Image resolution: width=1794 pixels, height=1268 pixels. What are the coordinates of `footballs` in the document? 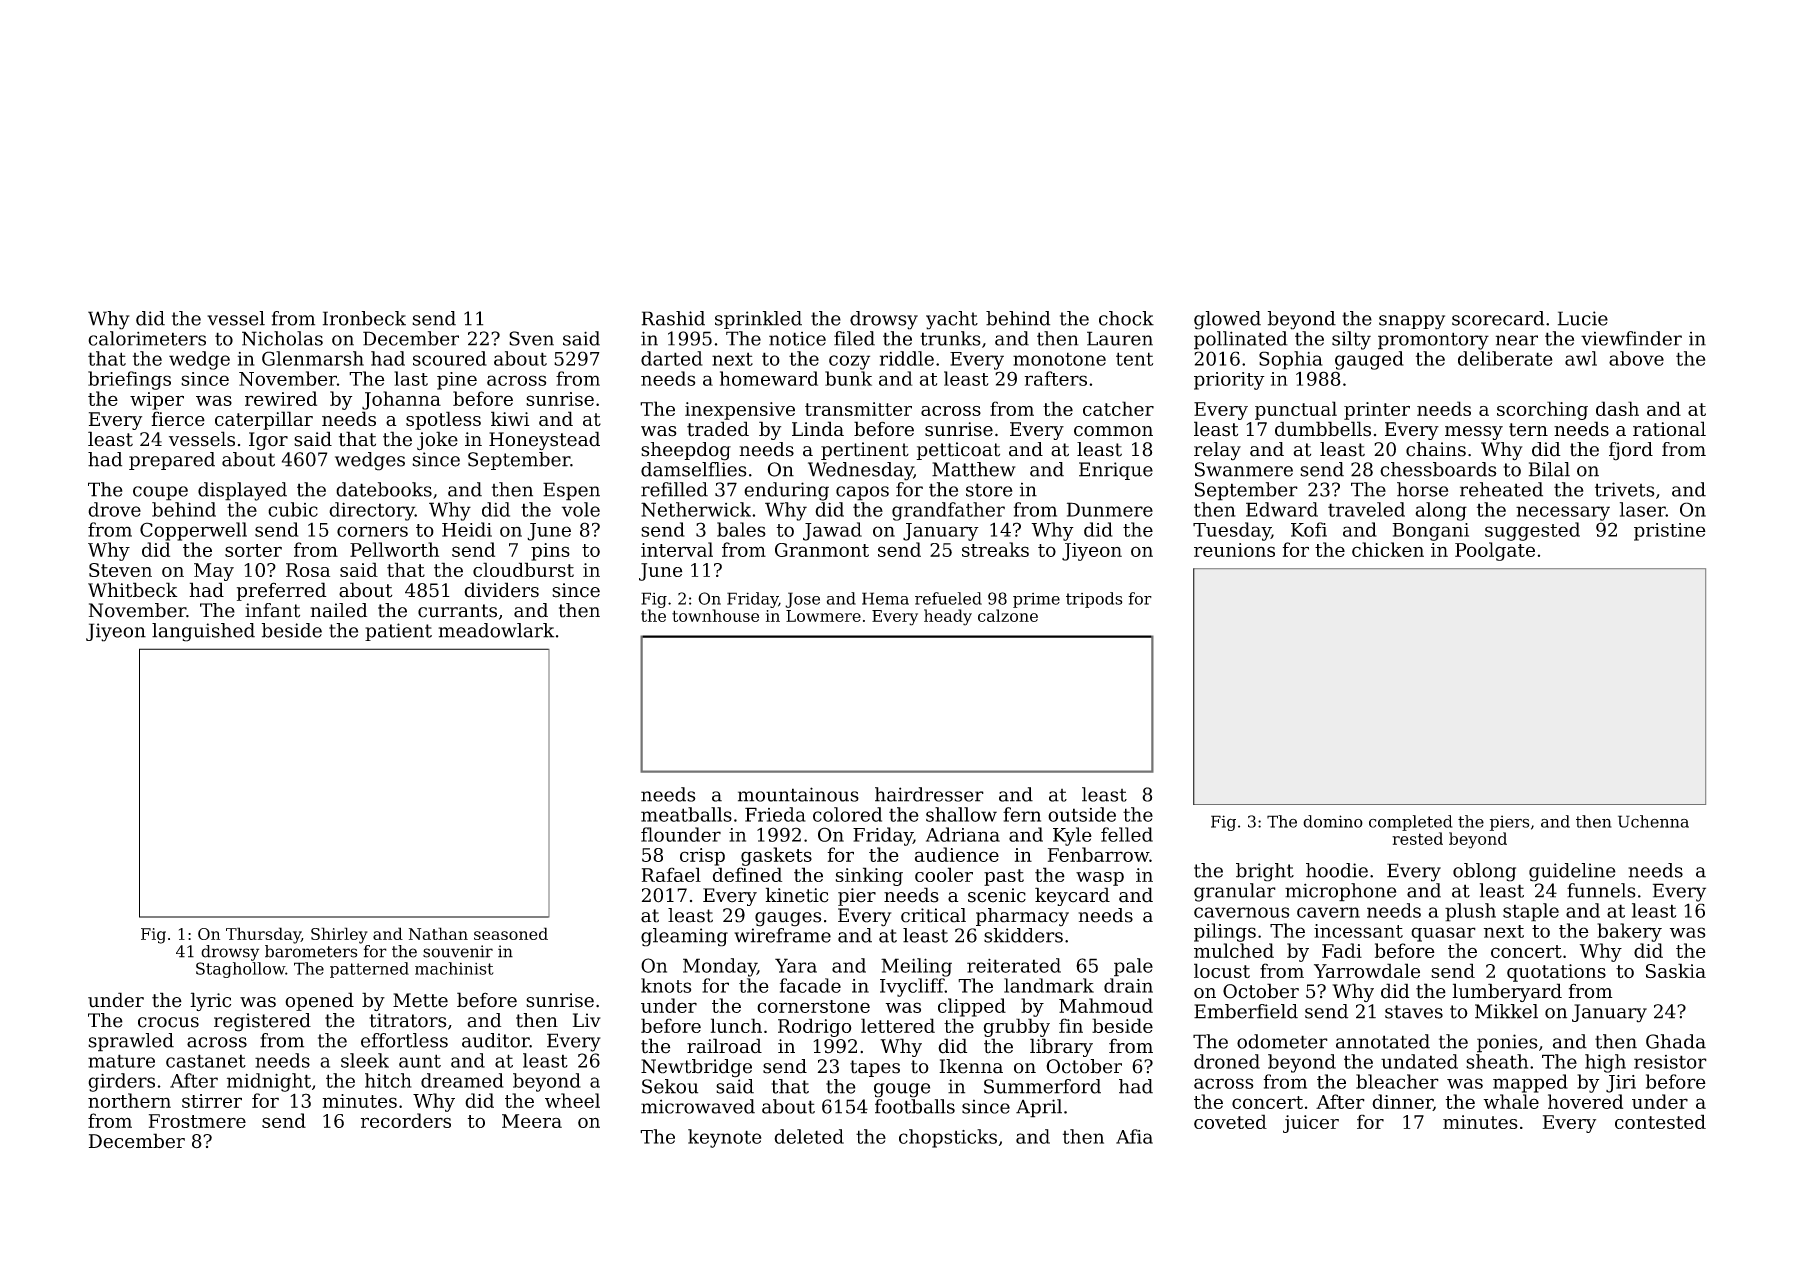 It's located at (915, 1106).
